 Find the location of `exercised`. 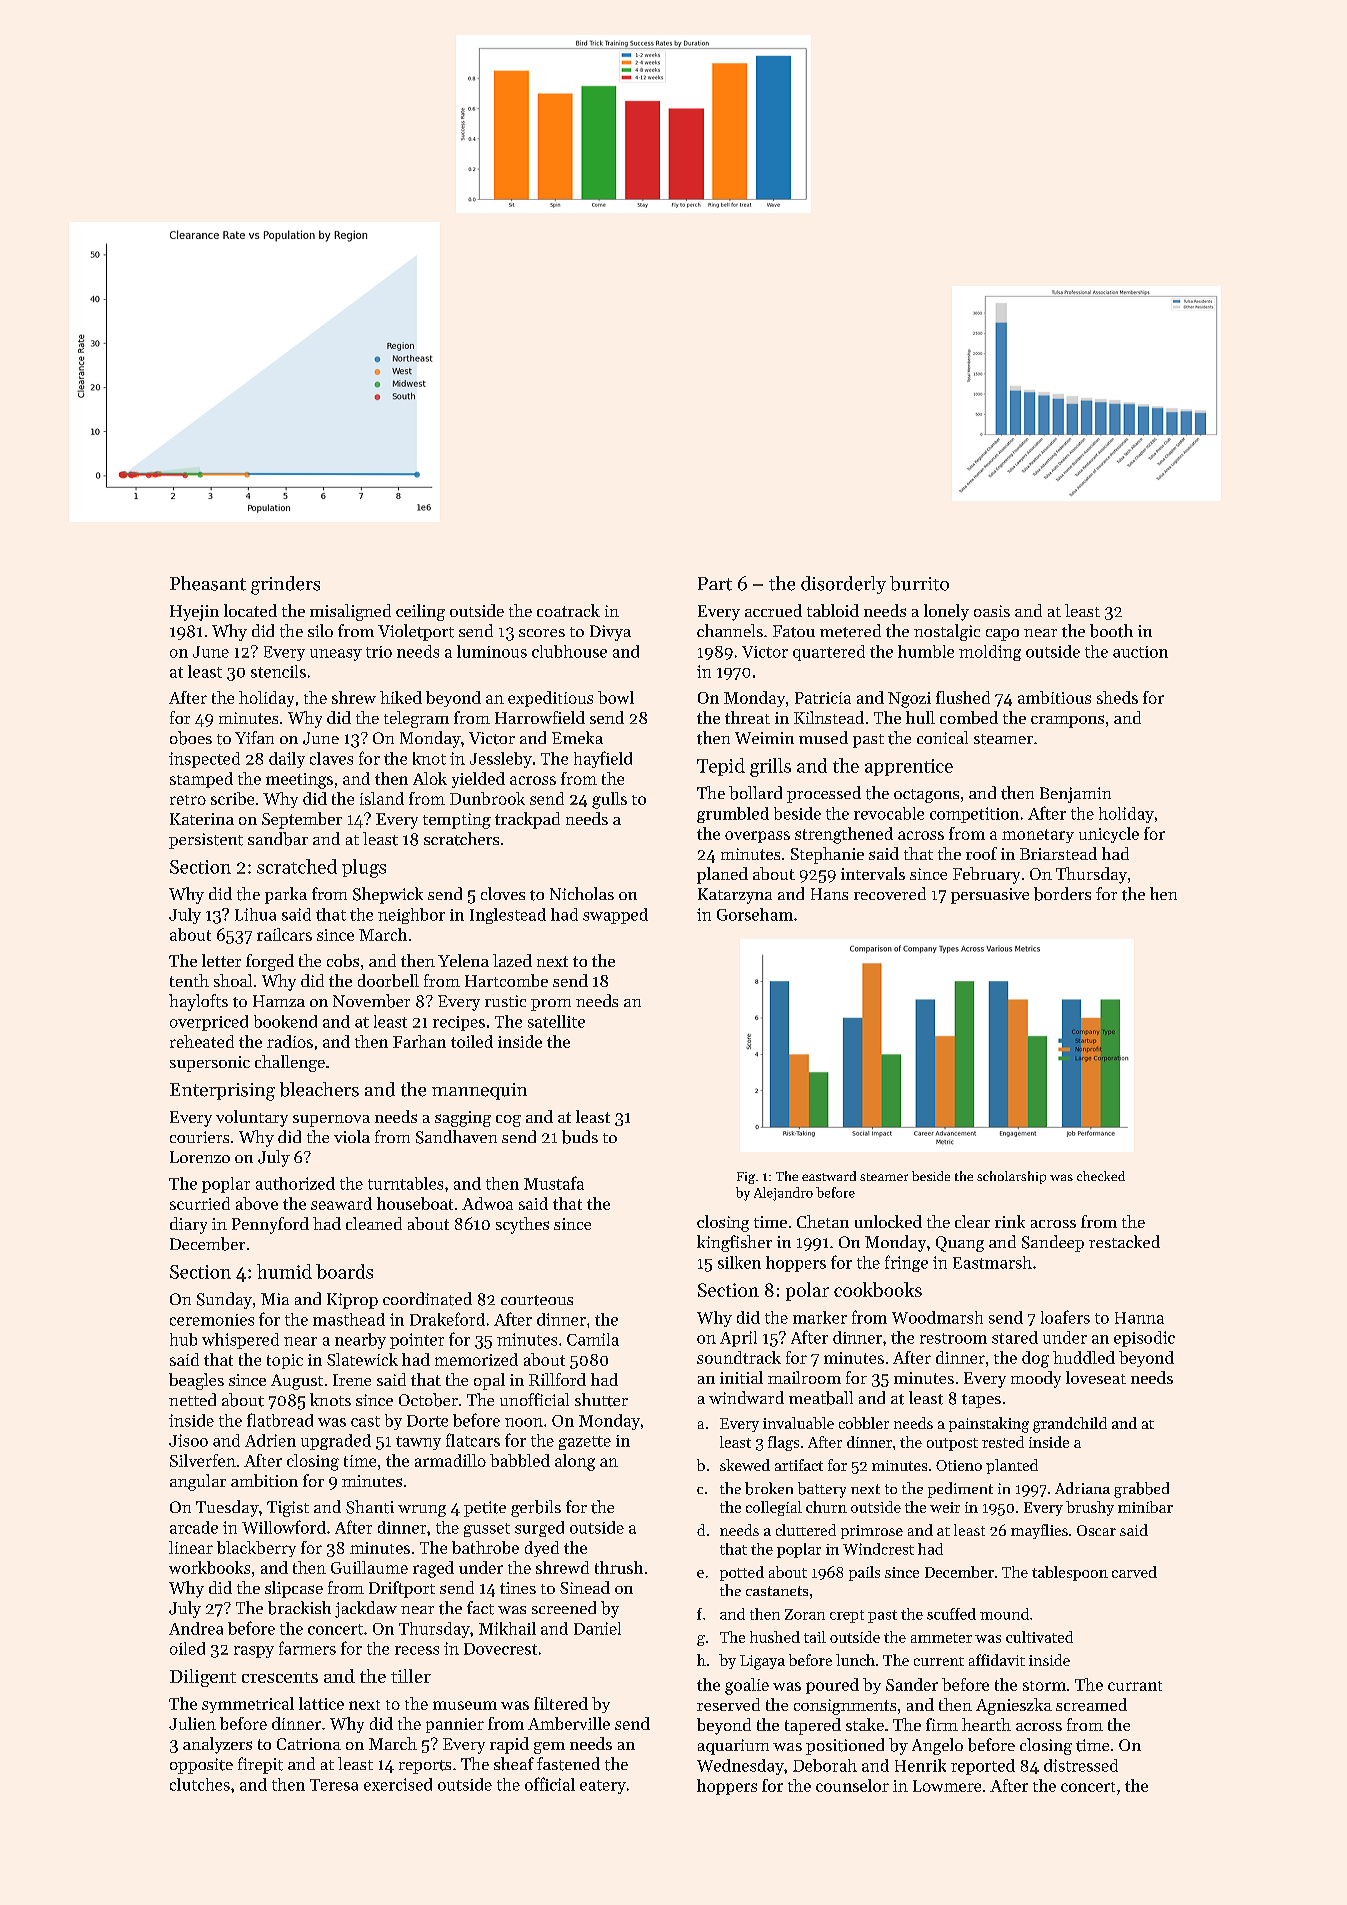

exercised is located at coordinates (398, 1784).
